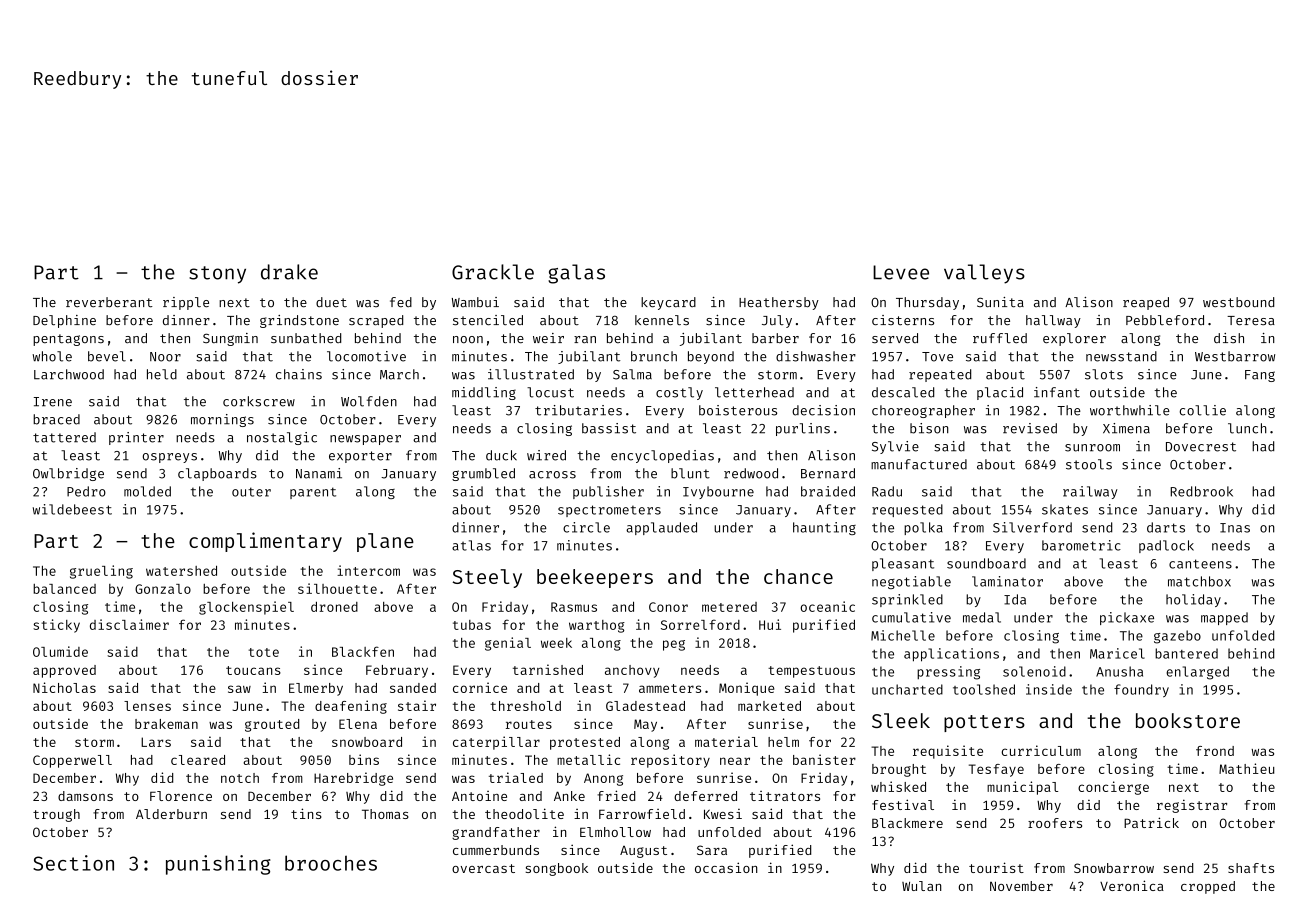  Describe the element at coordinates (508, 644) in the document. I see `genial` at that location.
